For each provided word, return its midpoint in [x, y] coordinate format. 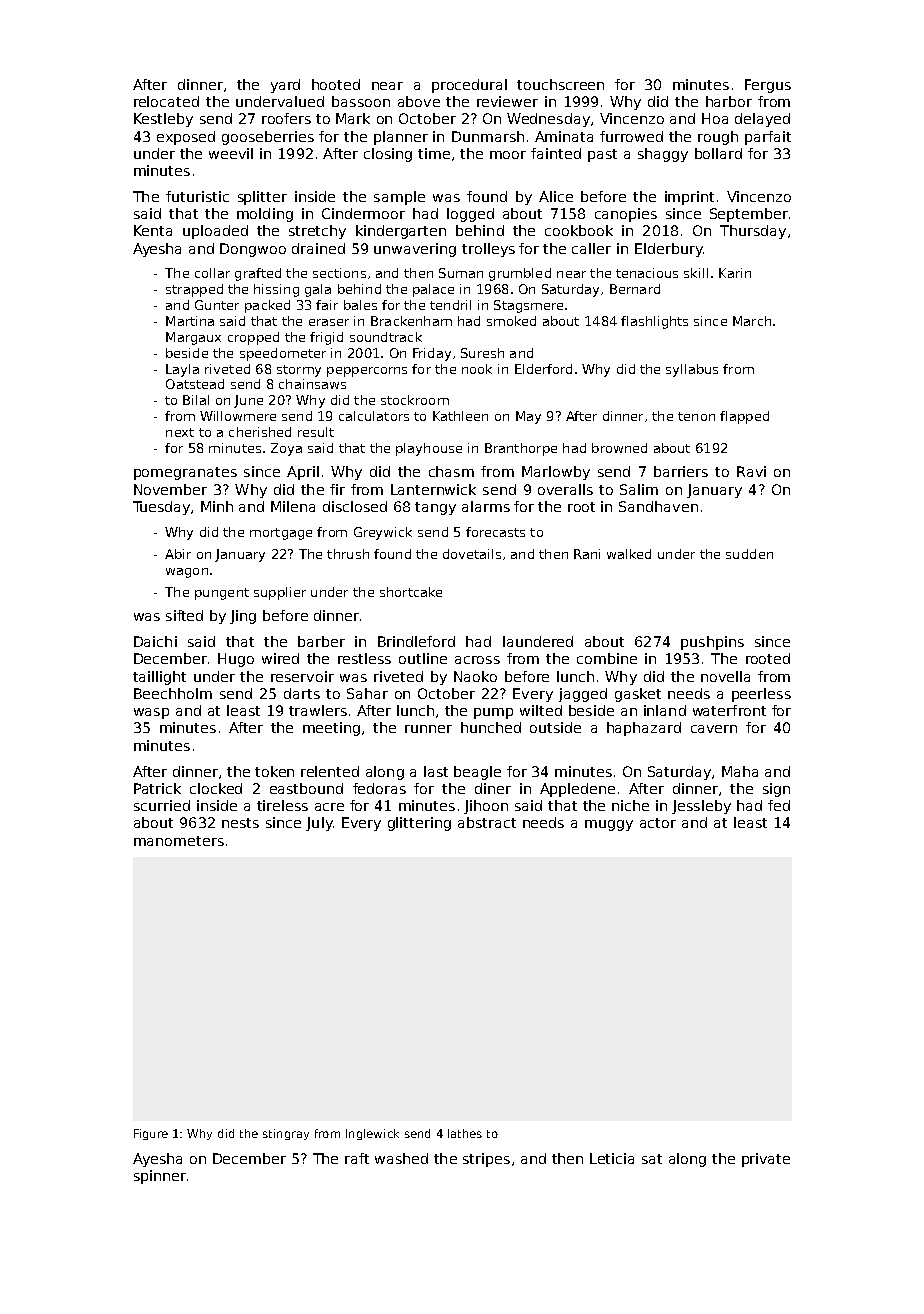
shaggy [663, 155]
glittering [419, 824]
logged [470, 215]
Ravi [751, 471]
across [477, 660]
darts [302, 693]
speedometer [283, 354]
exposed [186, 138]
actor [658, 823]
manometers [179, 841]
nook [477, 369]
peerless [761, 695]
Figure [151, 1134]
